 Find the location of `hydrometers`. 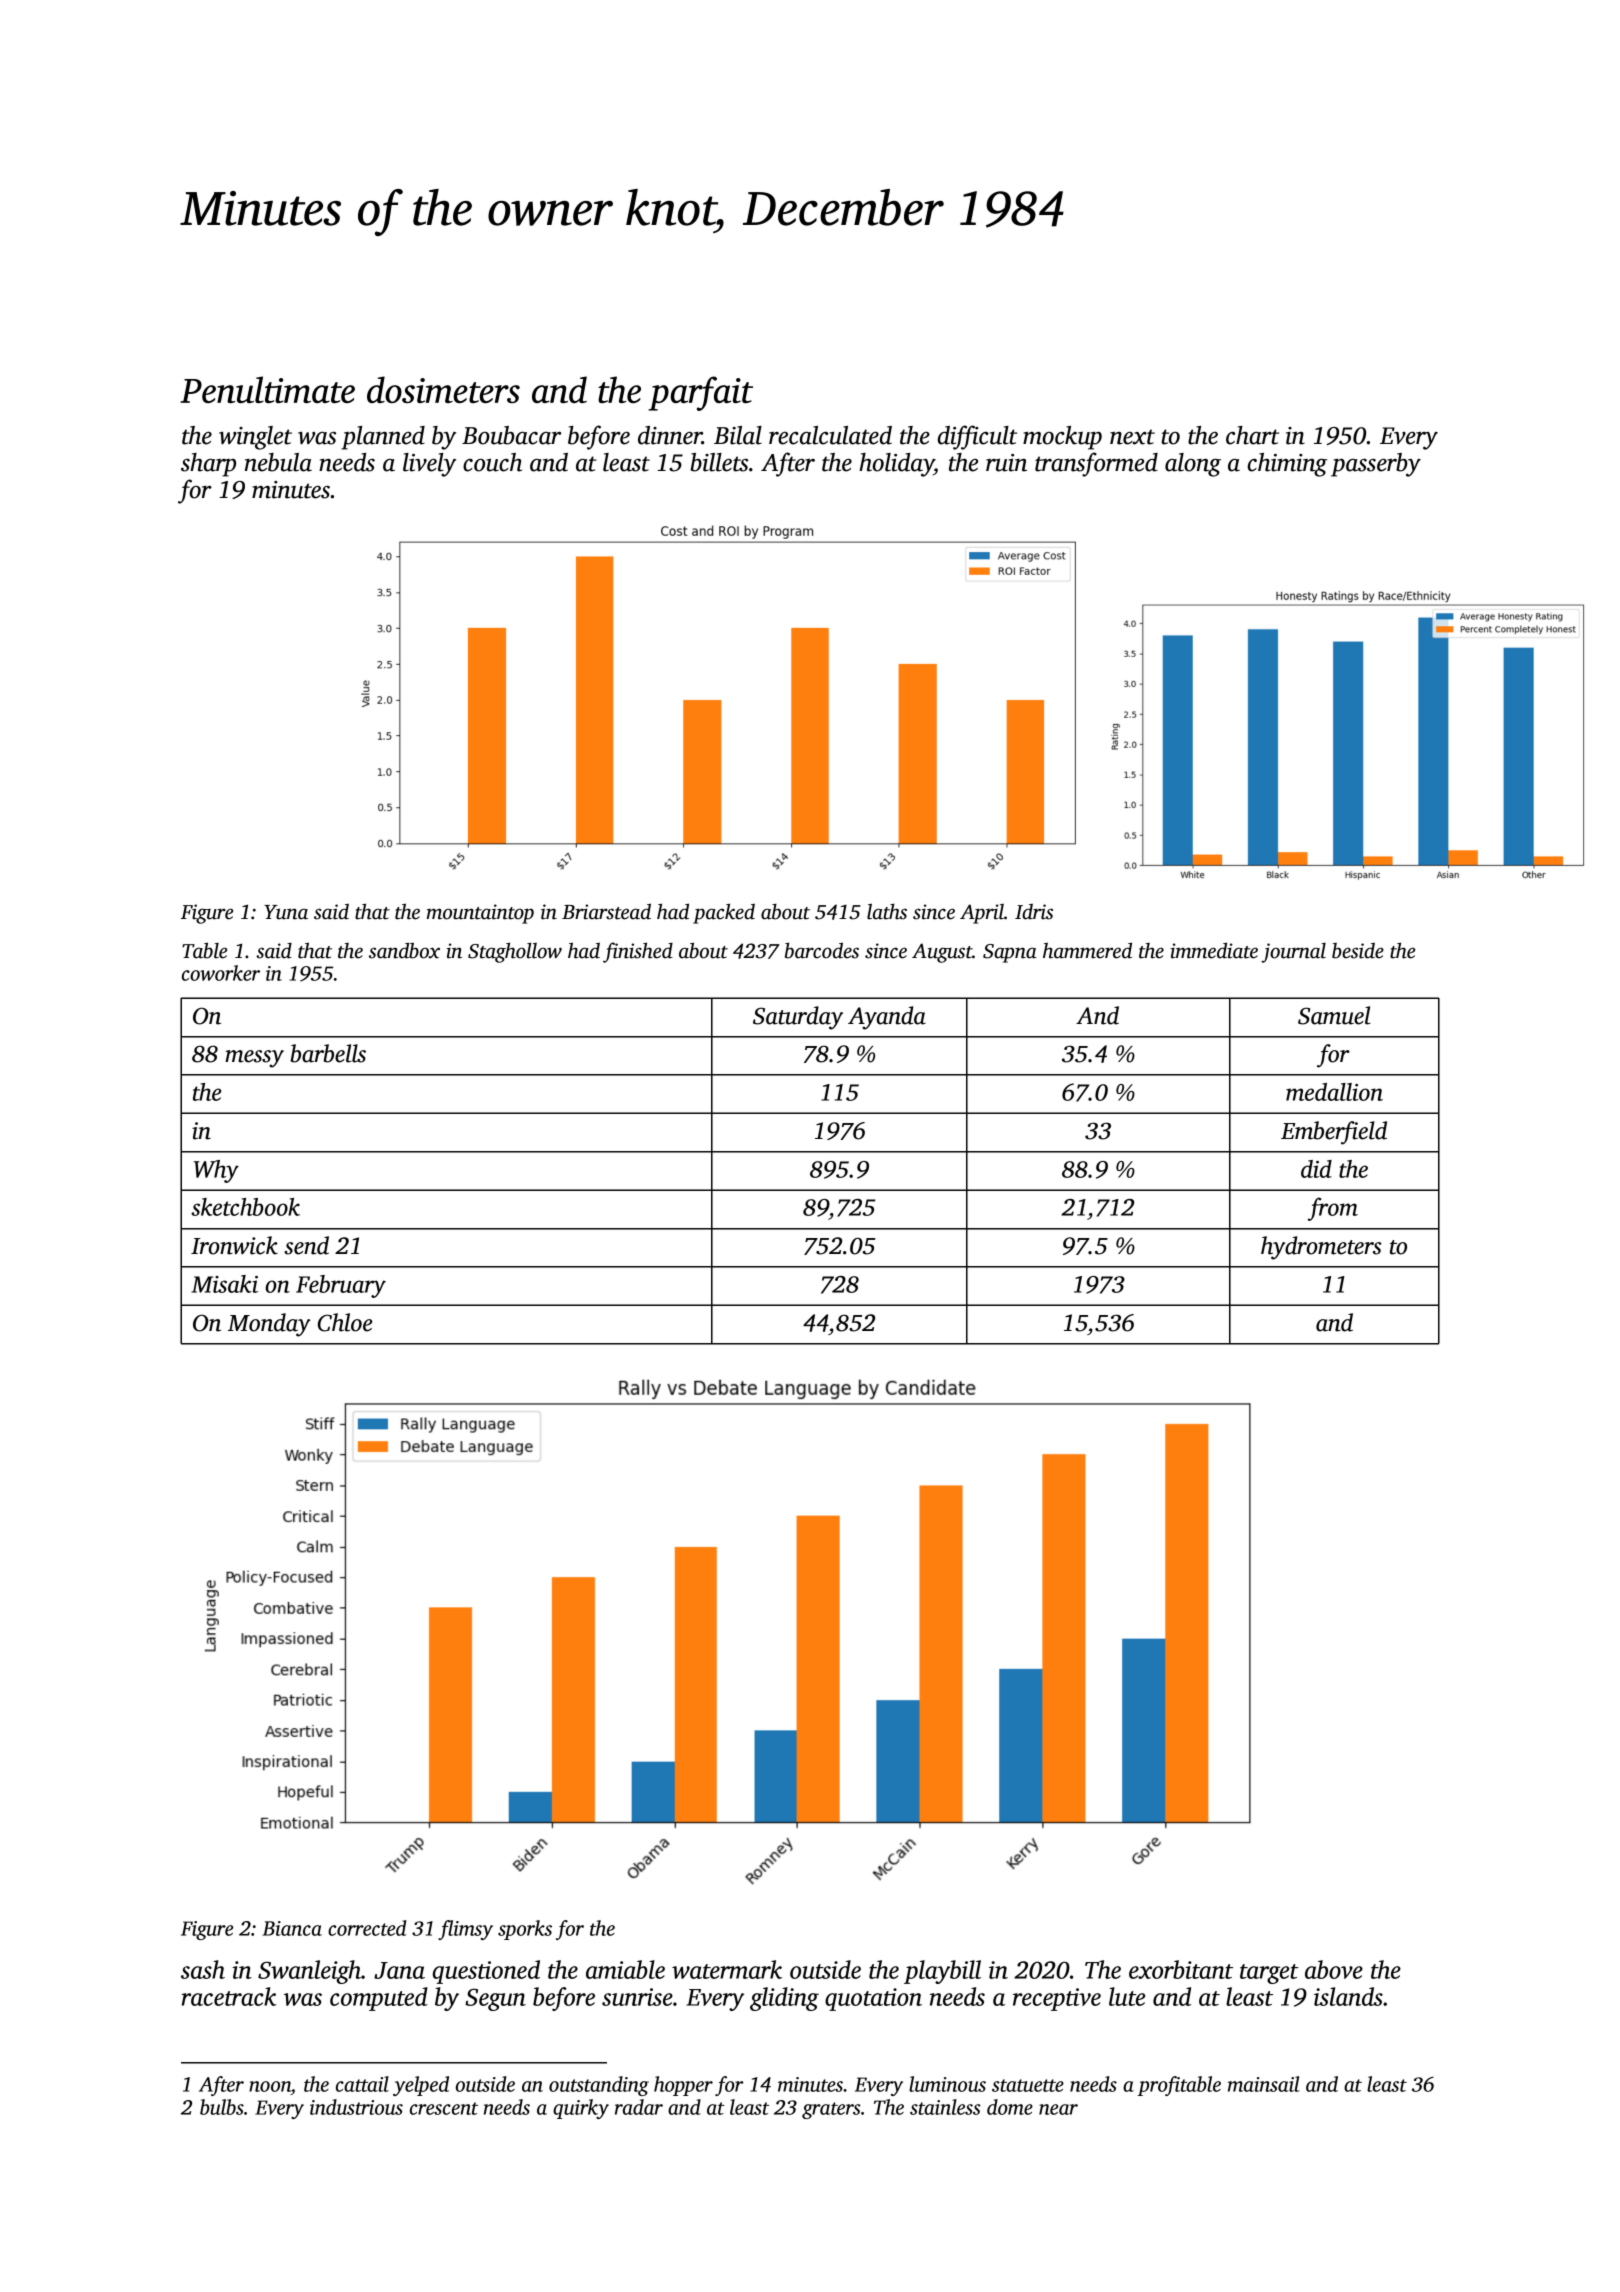

hydrometers is located at coordinates (1321, 1248).
